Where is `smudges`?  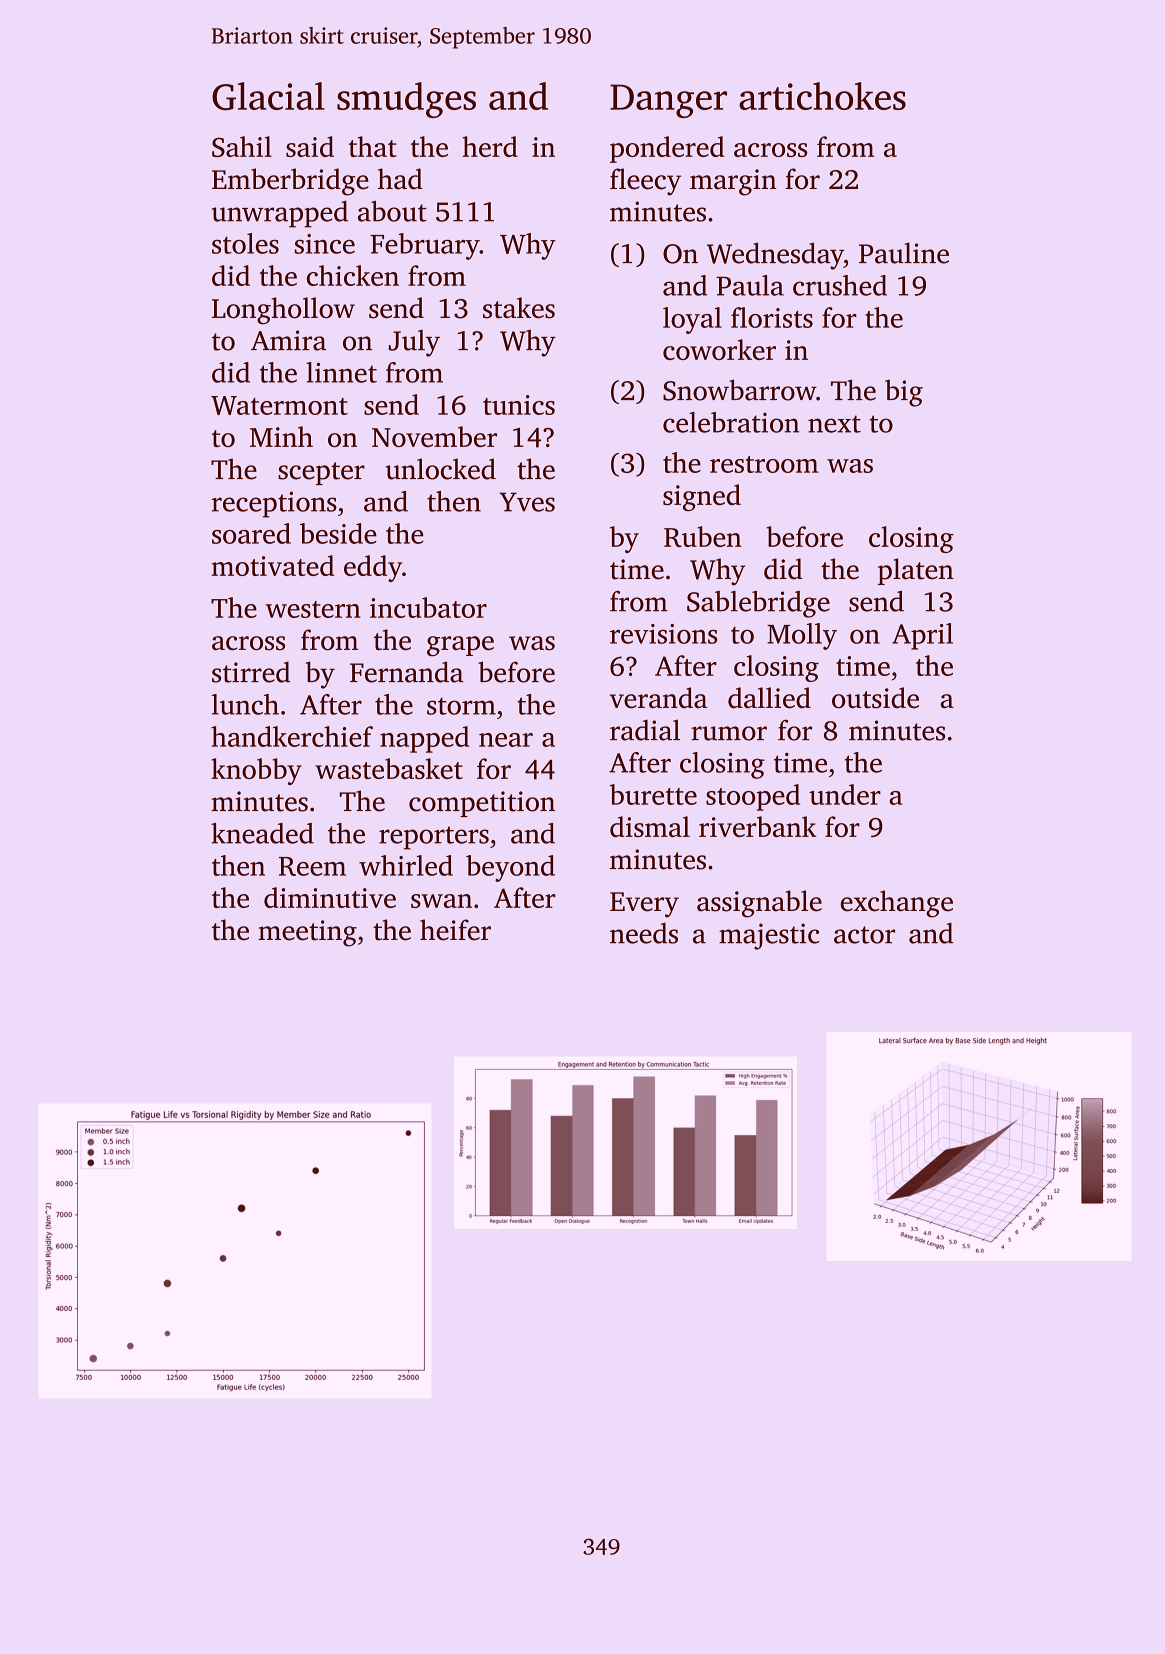 smudges is located at coordinates (406, 100).
